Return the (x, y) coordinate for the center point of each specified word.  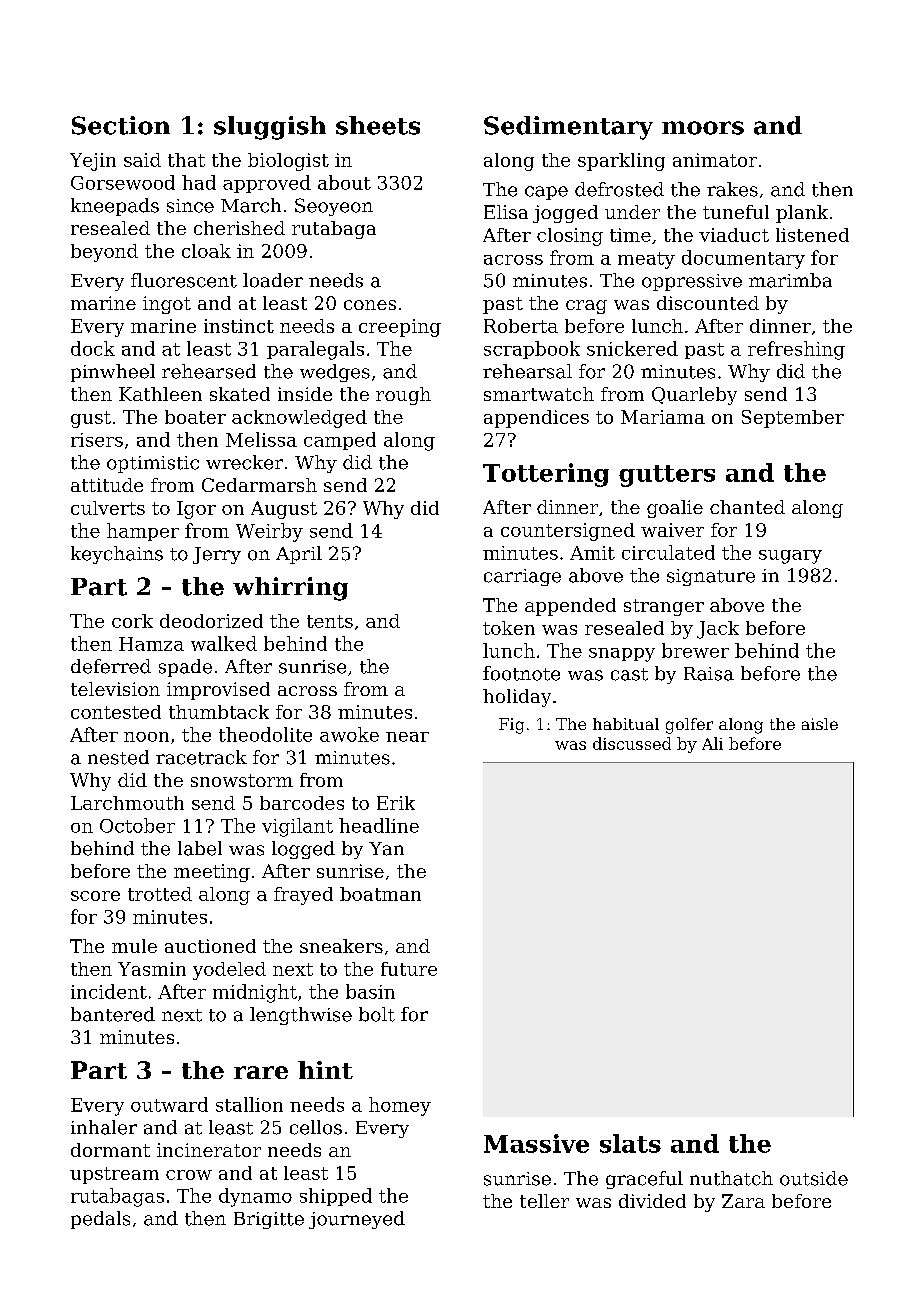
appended (570, 607)
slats (630, 1143)
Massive (536, 1143)
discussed (632, 743)
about (344, 182)
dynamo (255, 1197)
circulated (668, 552)
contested (116, 712)
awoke (349, 734)
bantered (113, 1014)
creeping (400, 328)
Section (121, 125)
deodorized (211, 621)
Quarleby (694, 396)
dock (93, 348)
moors (703, 128)
